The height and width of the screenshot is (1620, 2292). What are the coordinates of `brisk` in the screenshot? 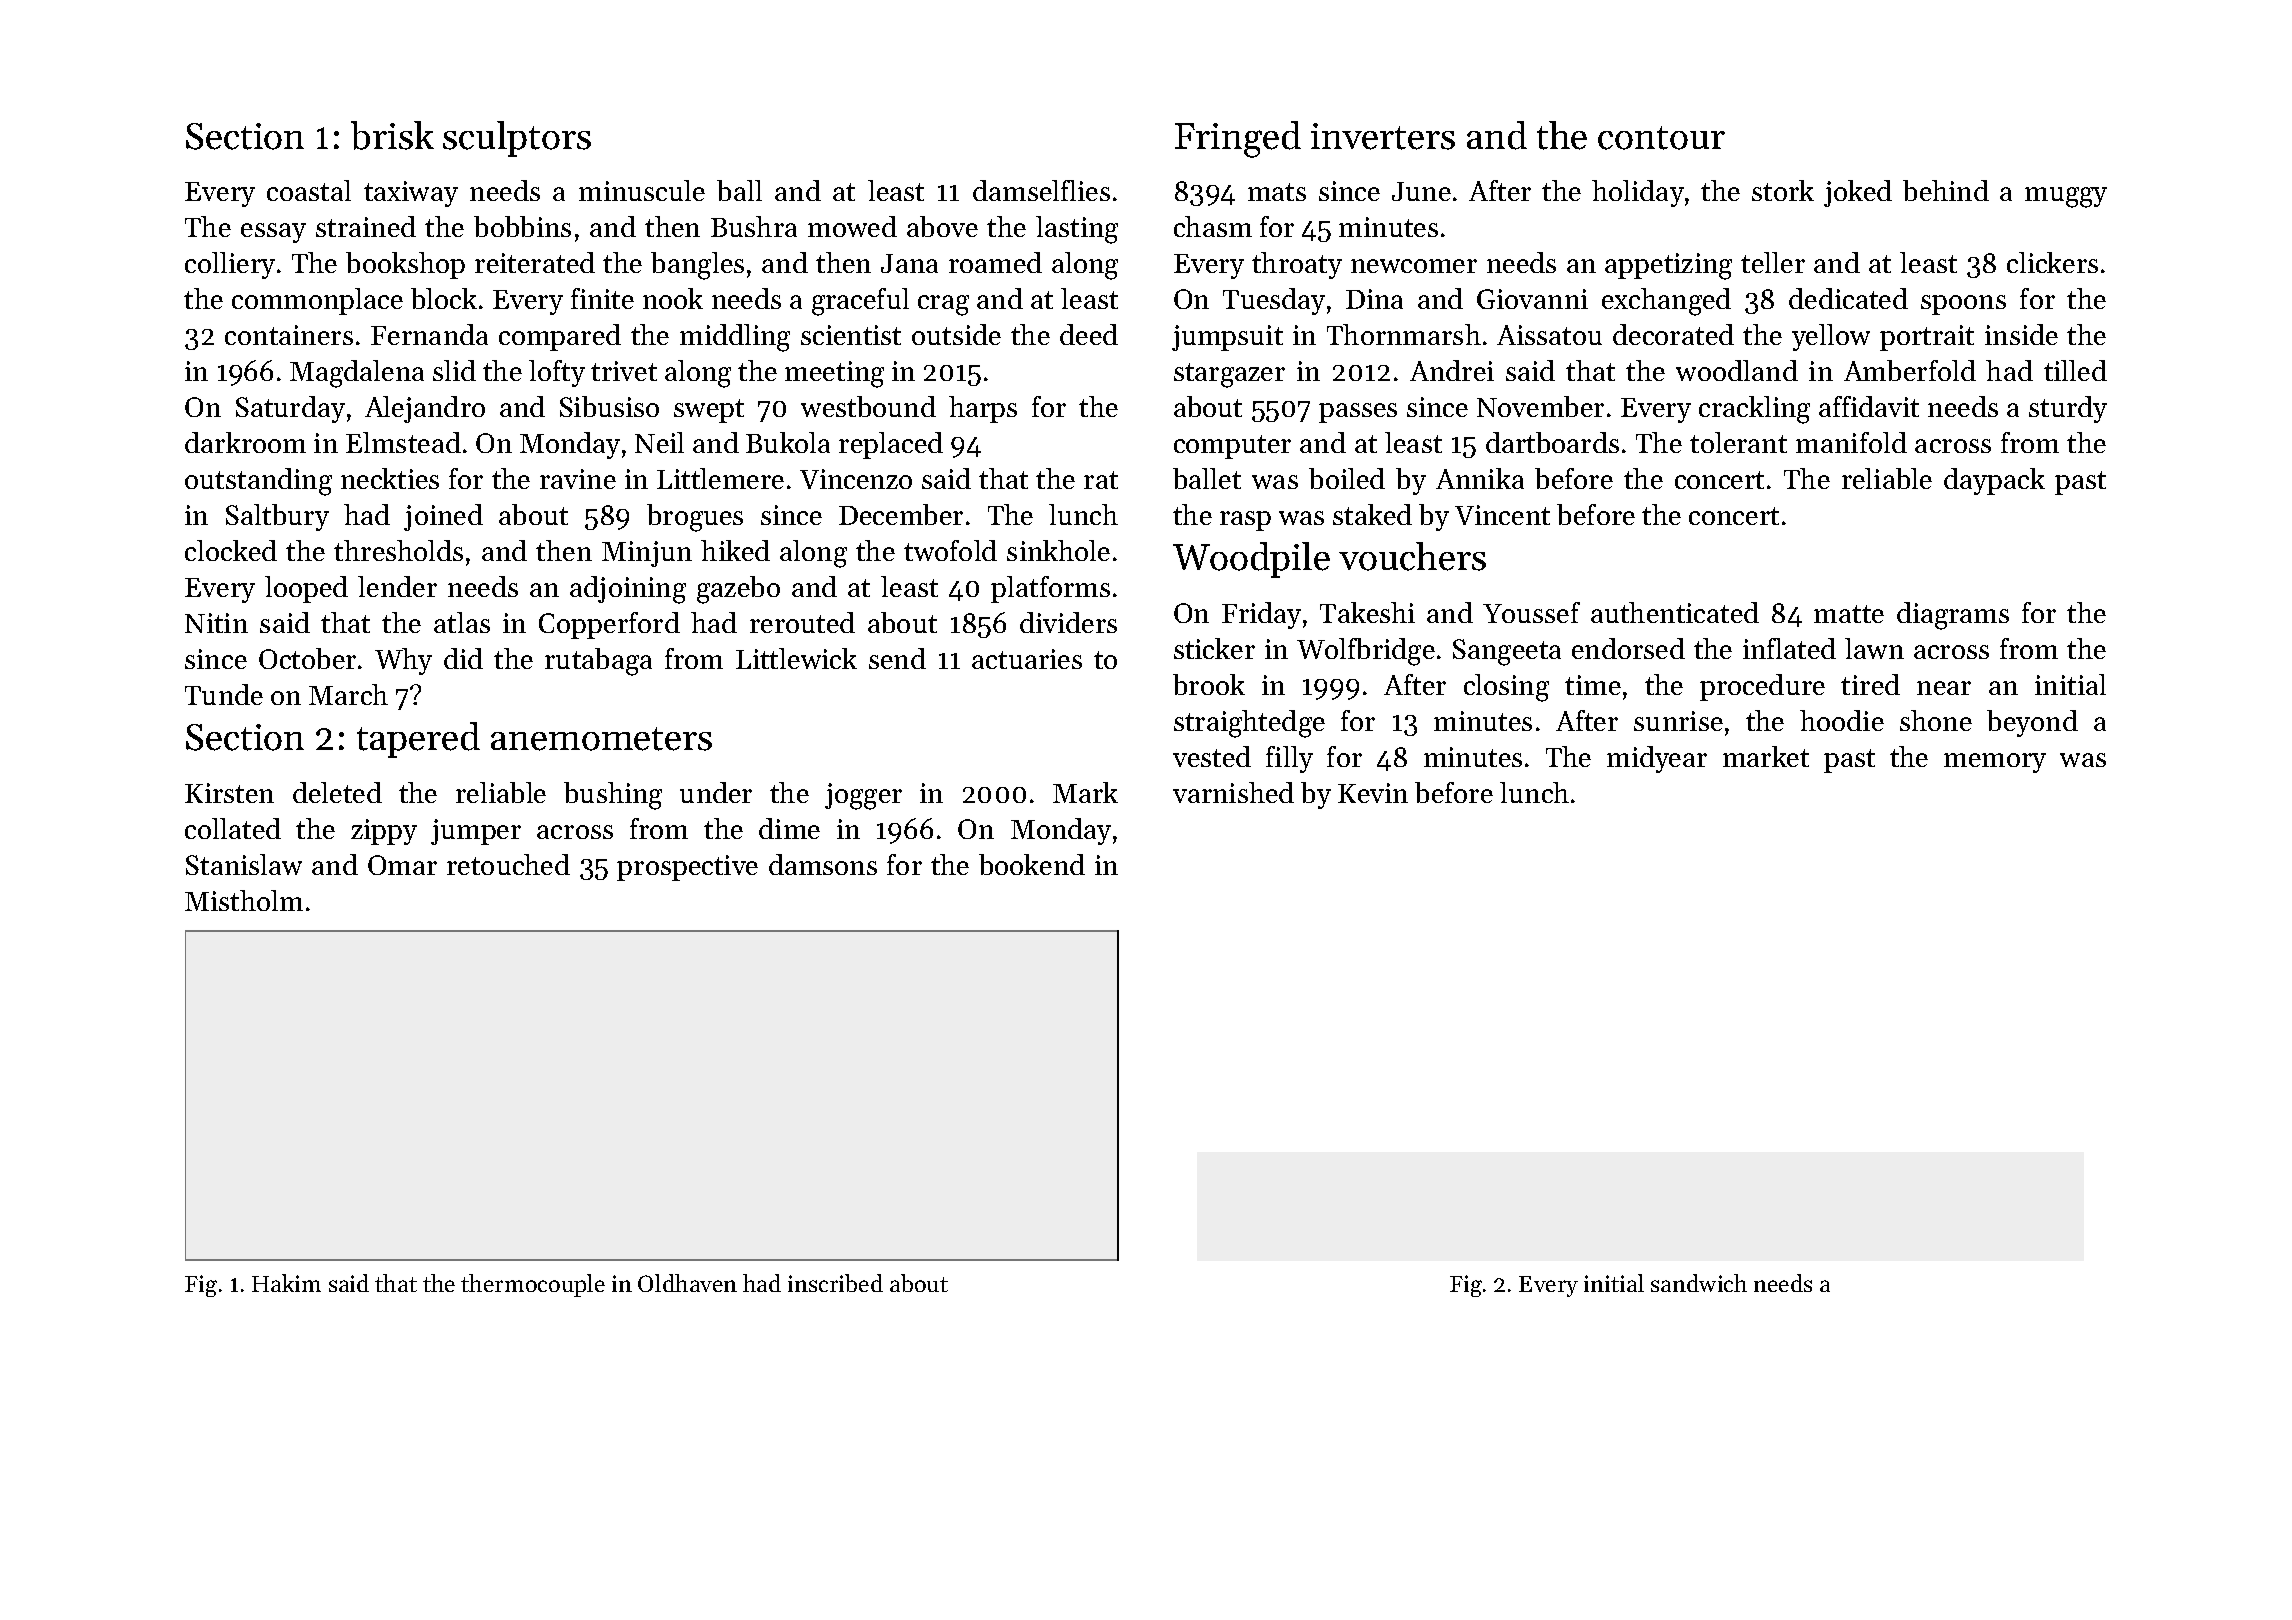 It's located at (392, 135).
